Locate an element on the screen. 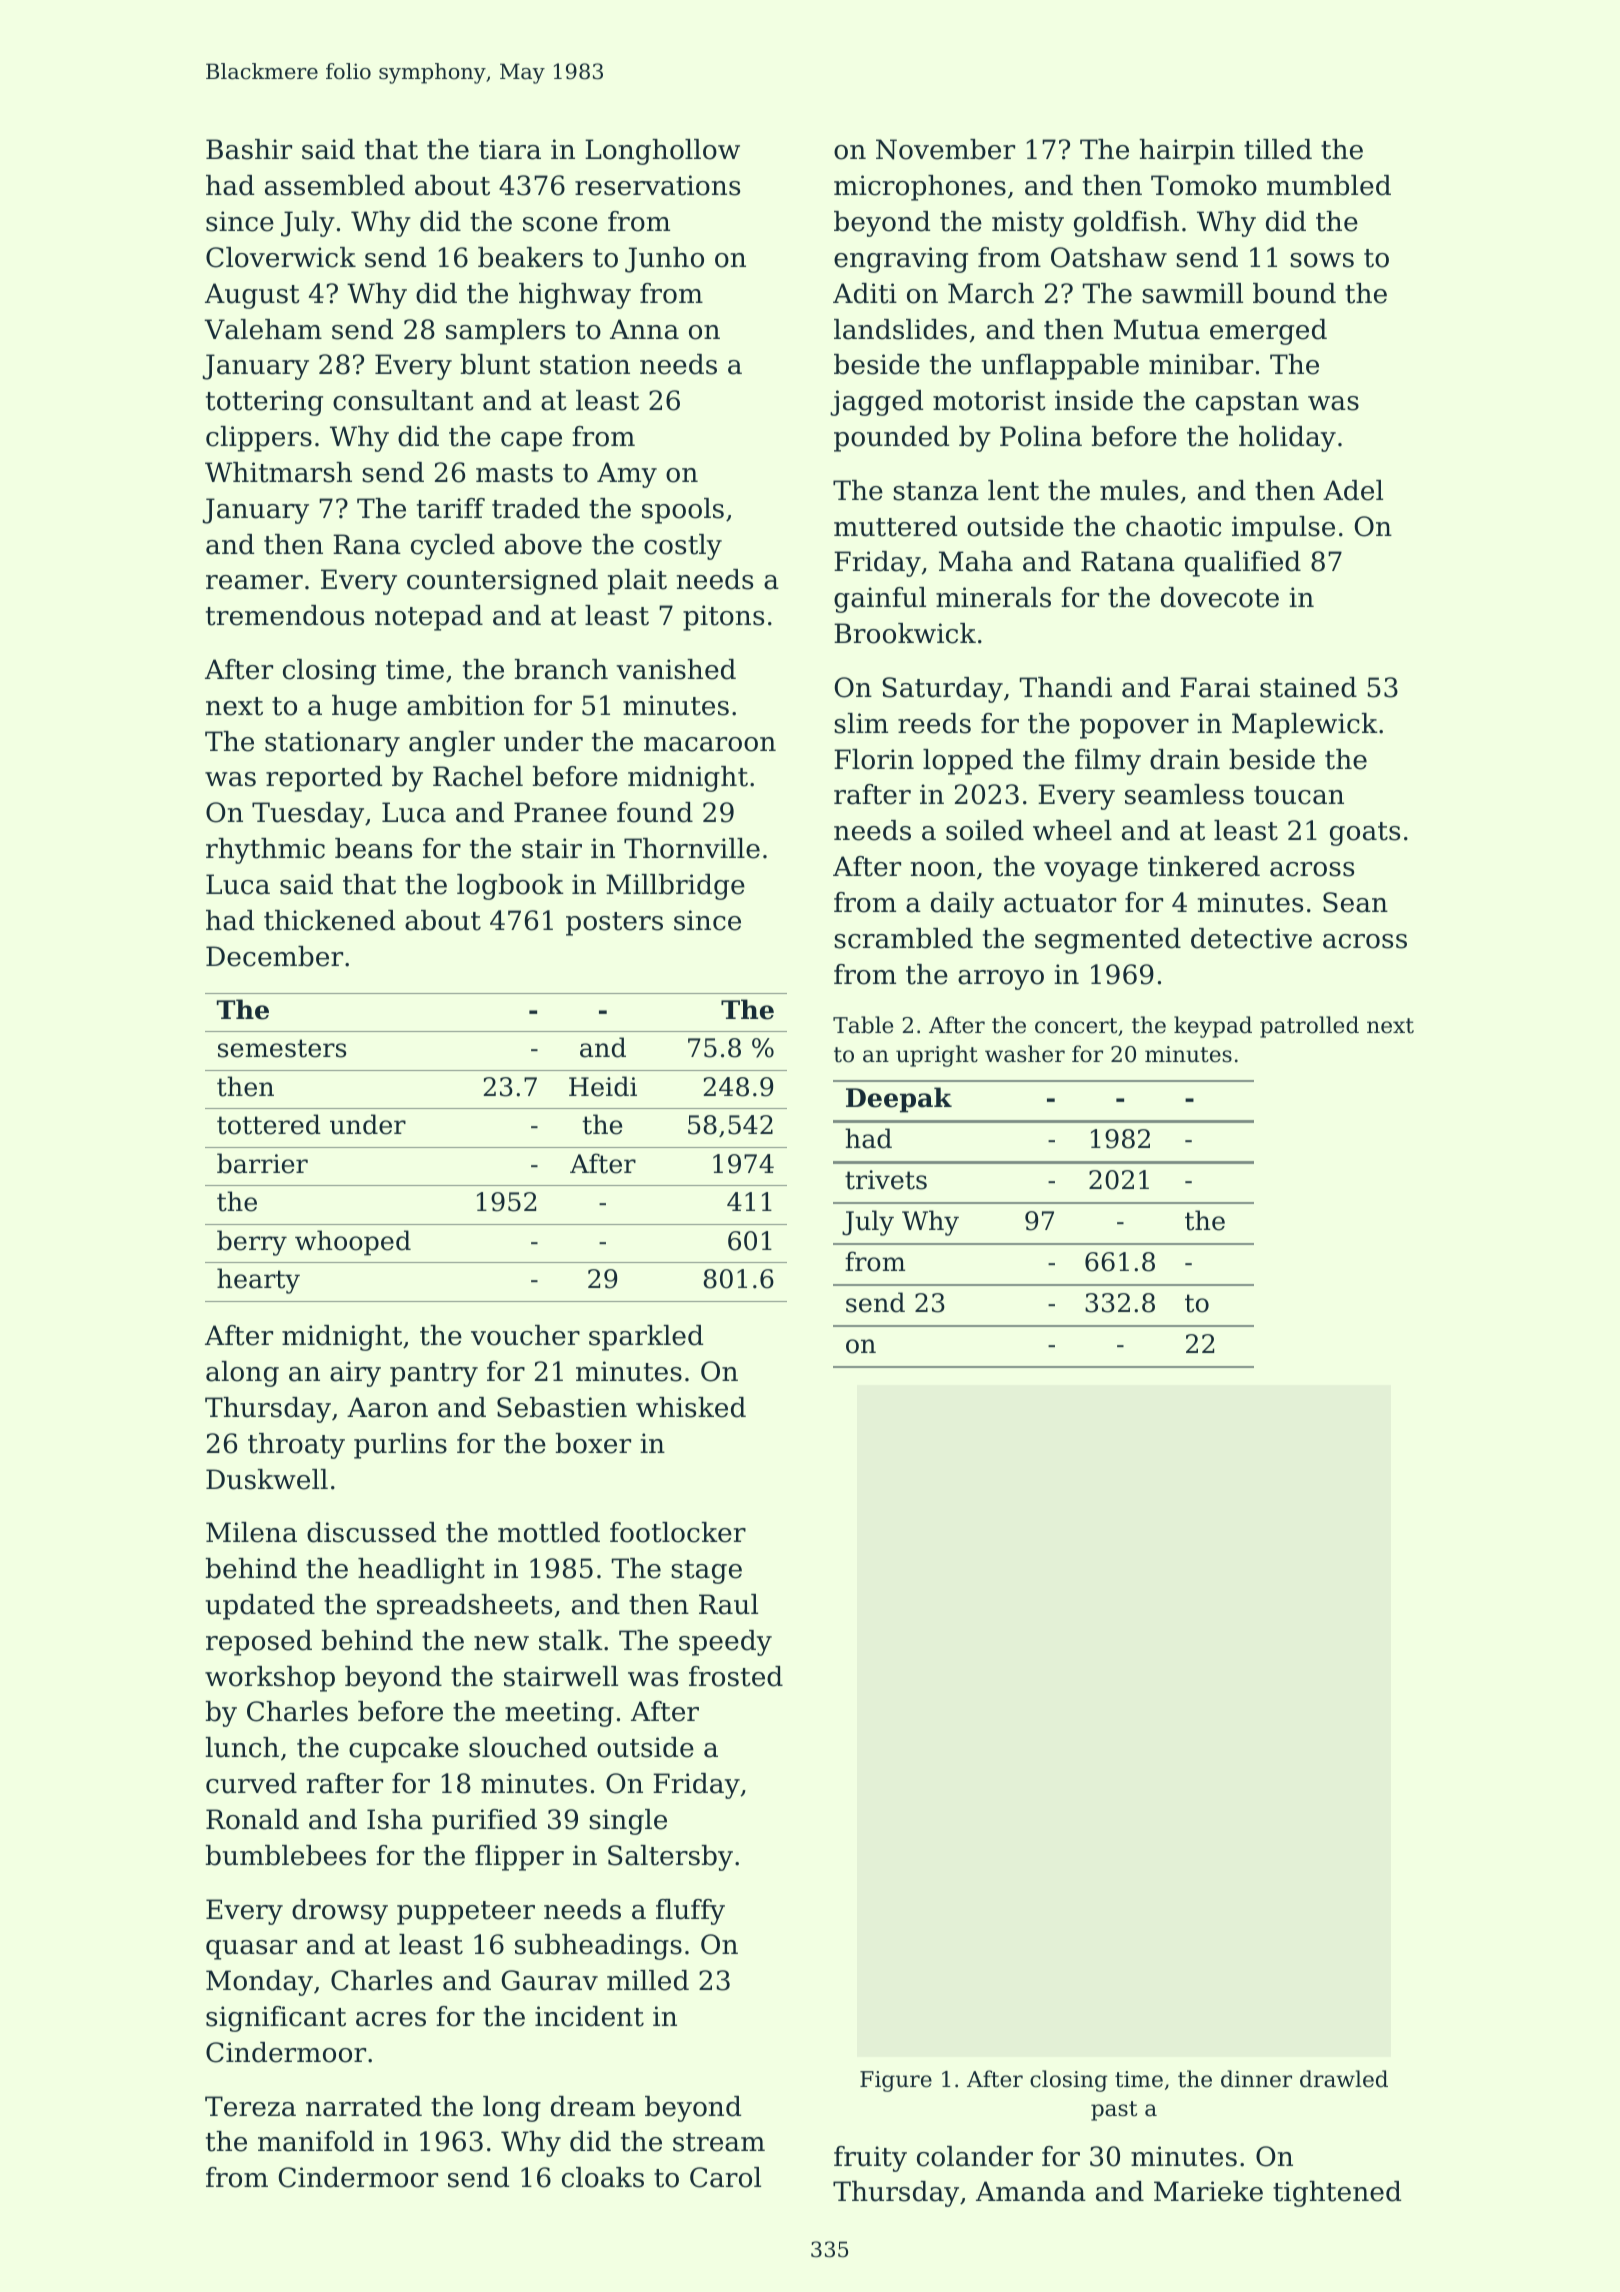  costly is located at coordinates (683, 547).
